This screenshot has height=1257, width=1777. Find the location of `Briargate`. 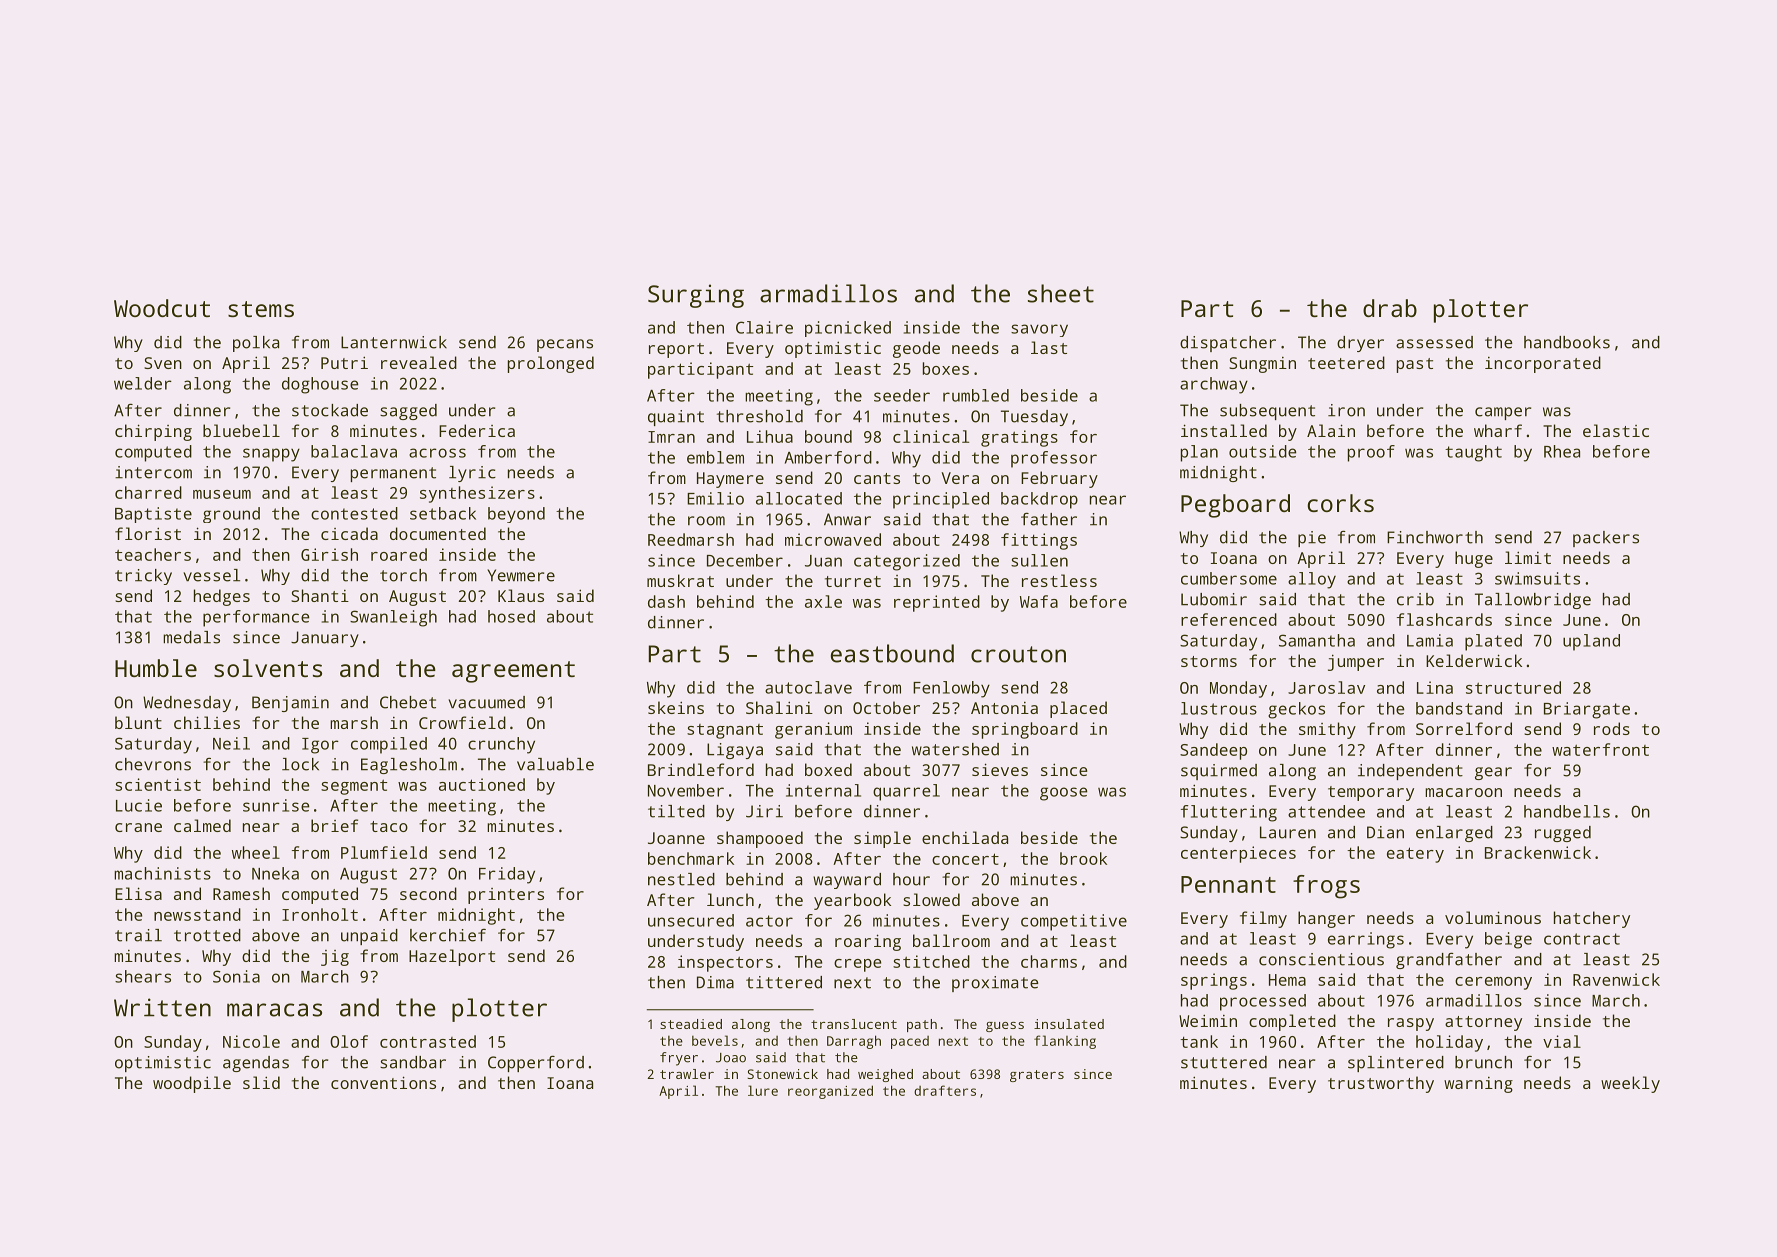

Briargate is located at coordinates (1587, 710).
